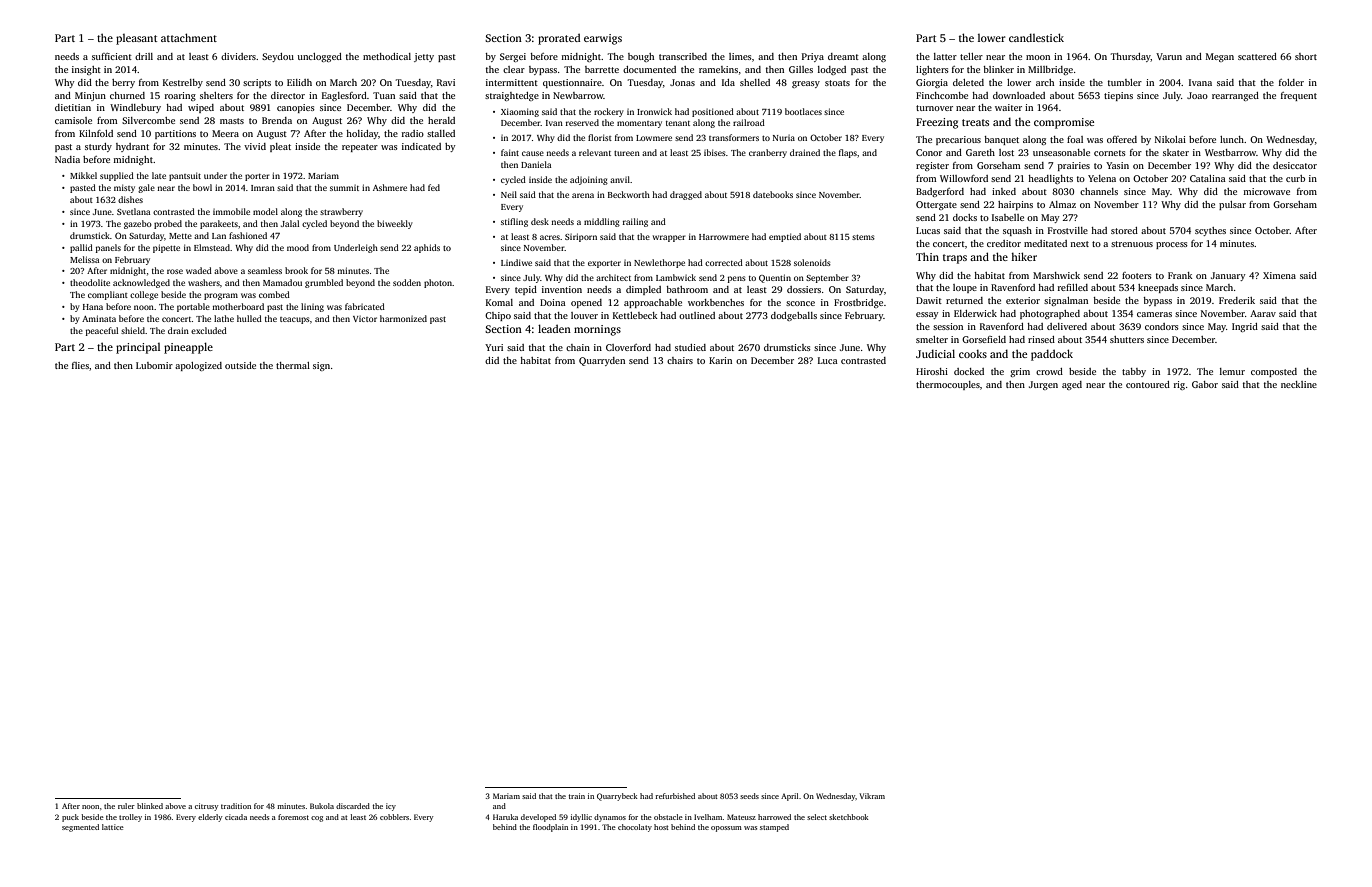  Describe the element at coordinates (113, 827) in the page. I see `lattice` at that location.
